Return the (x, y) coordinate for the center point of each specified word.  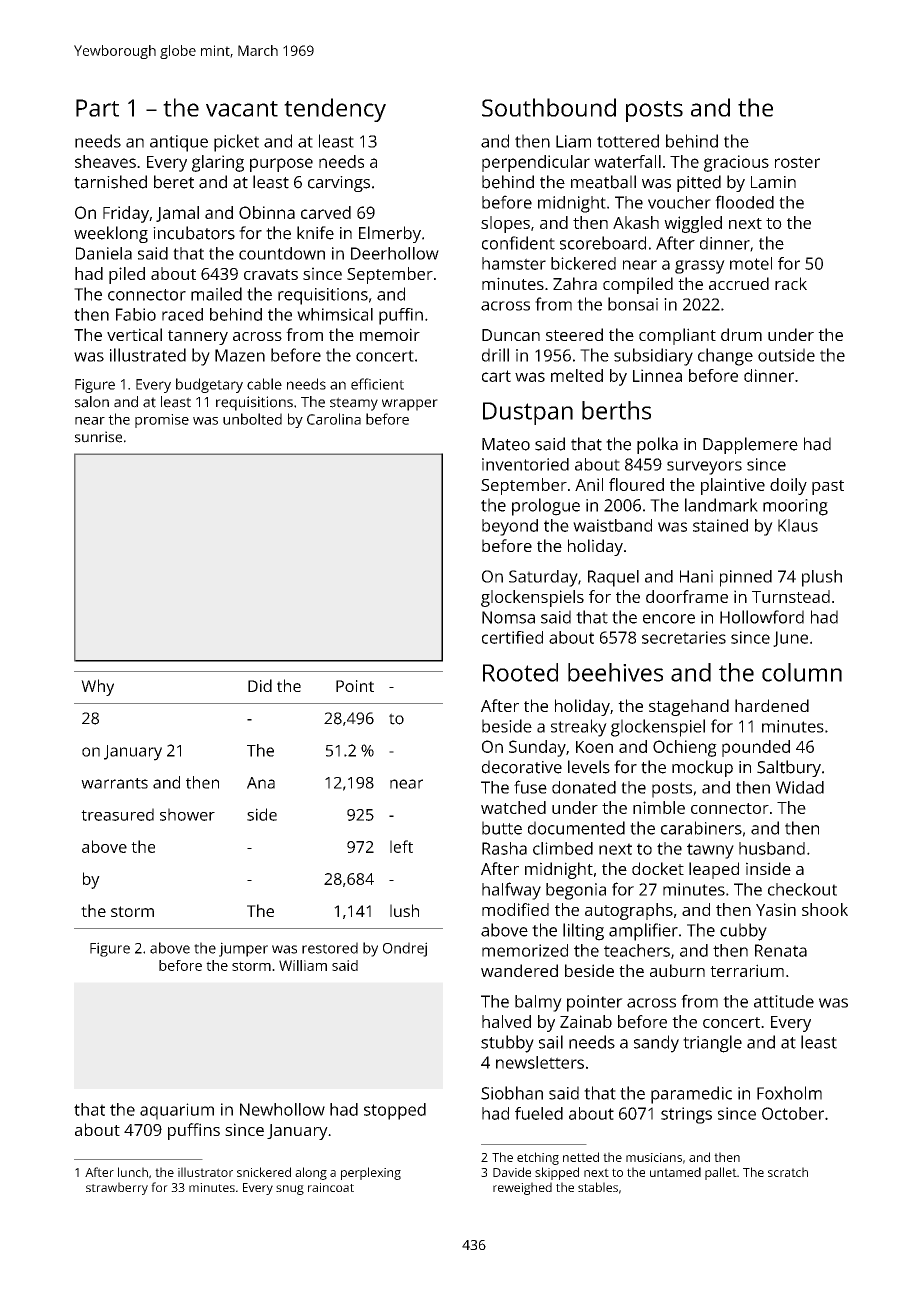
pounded (756, 748)
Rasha (504, 848)
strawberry (117, 1188)
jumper (243, 949)
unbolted (252, 419)
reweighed (522, 1188)
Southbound (549, 107)
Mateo (506, 444)
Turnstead (791, 596)
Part (97, 108)
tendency (335, 110)
